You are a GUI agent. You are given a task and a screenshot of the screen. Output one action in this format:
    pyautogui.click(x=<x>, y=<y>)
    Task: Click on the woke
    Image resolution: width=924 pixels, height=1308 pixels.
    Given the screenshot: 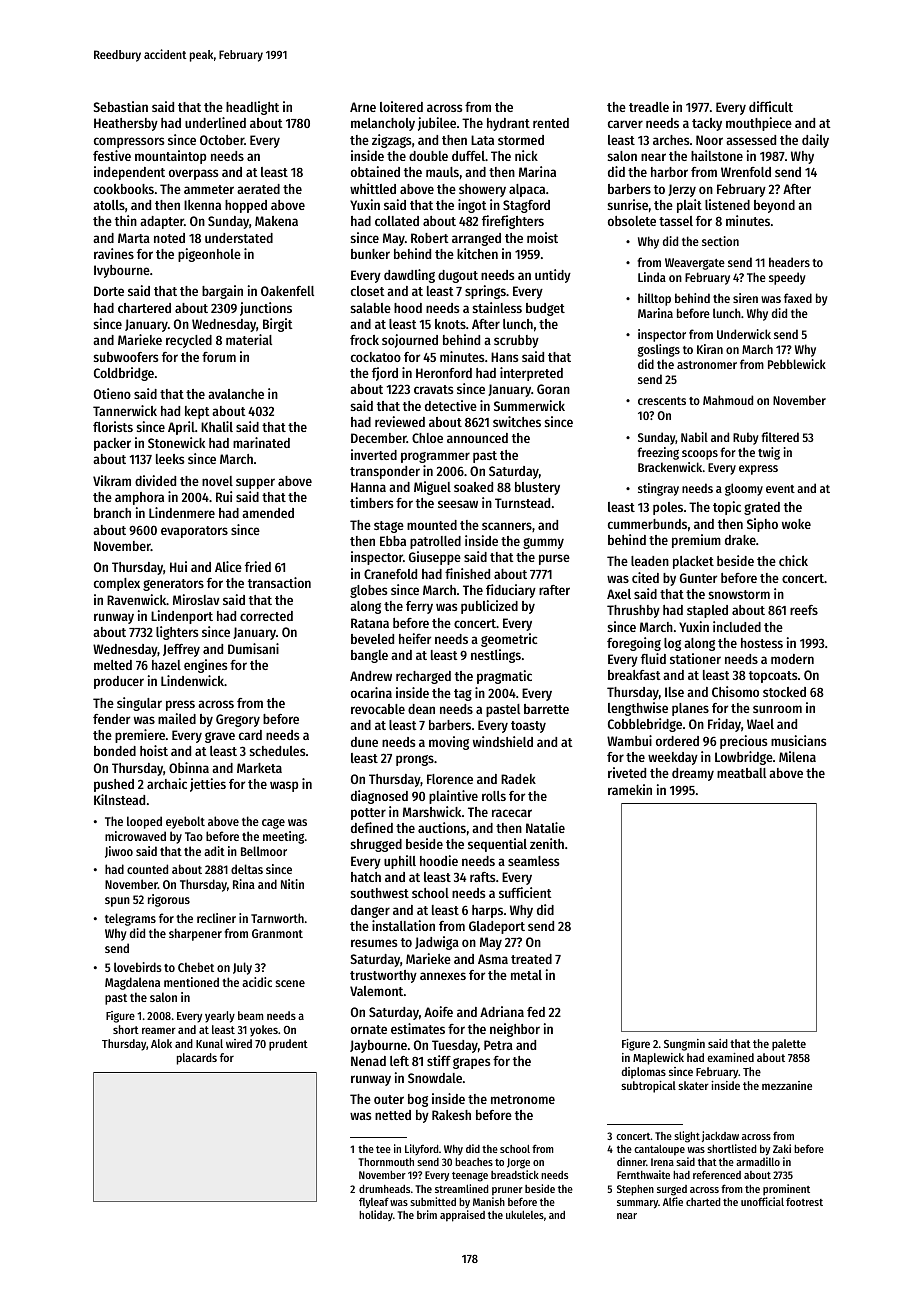 What is the action you would take?
    pyautogui.click(x=796, y=524)
